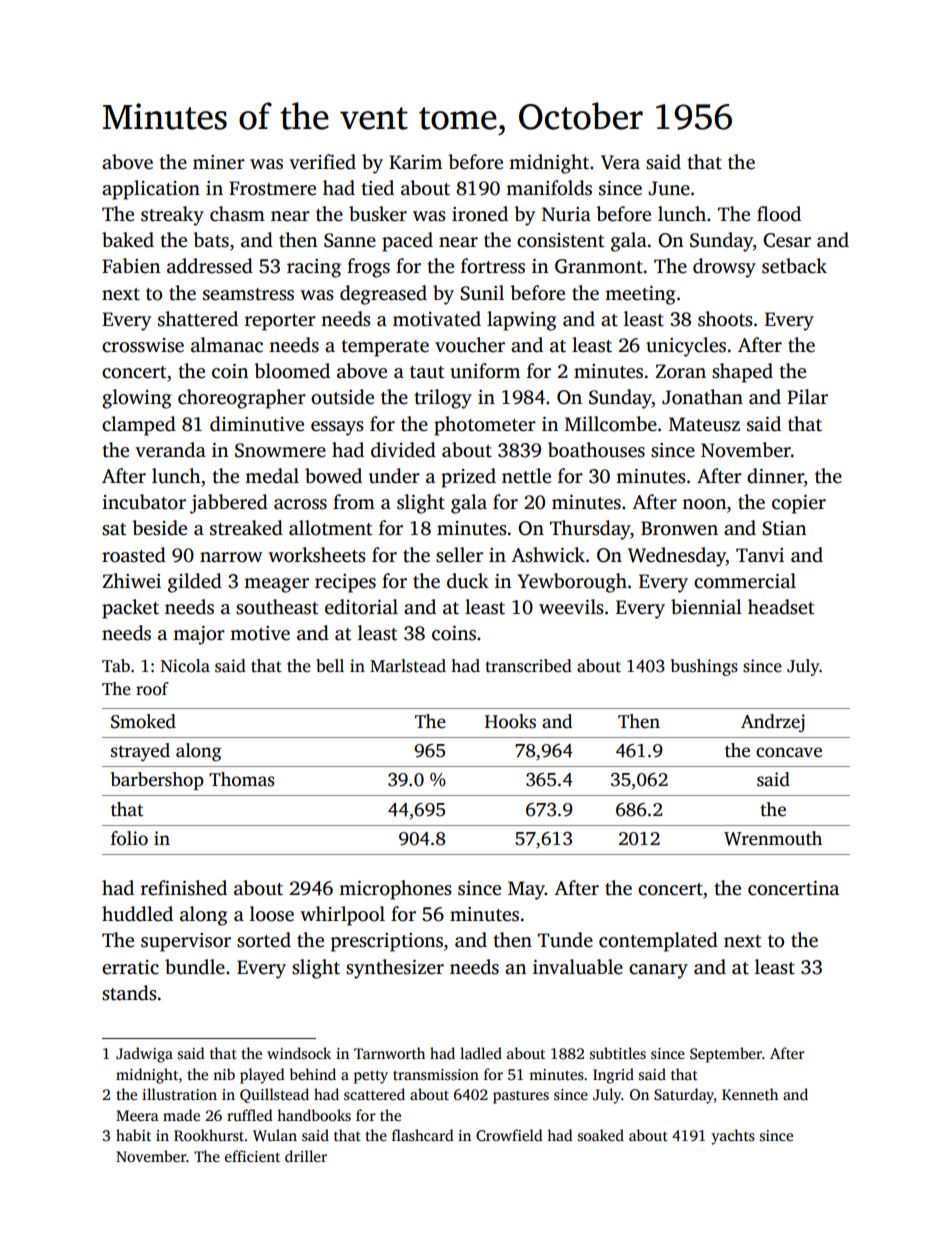 The width and height of the document is (952, 1233). What do you see at coordinates (130, 609) in the document?
I see `packet` at bounding box center [130, 609].
